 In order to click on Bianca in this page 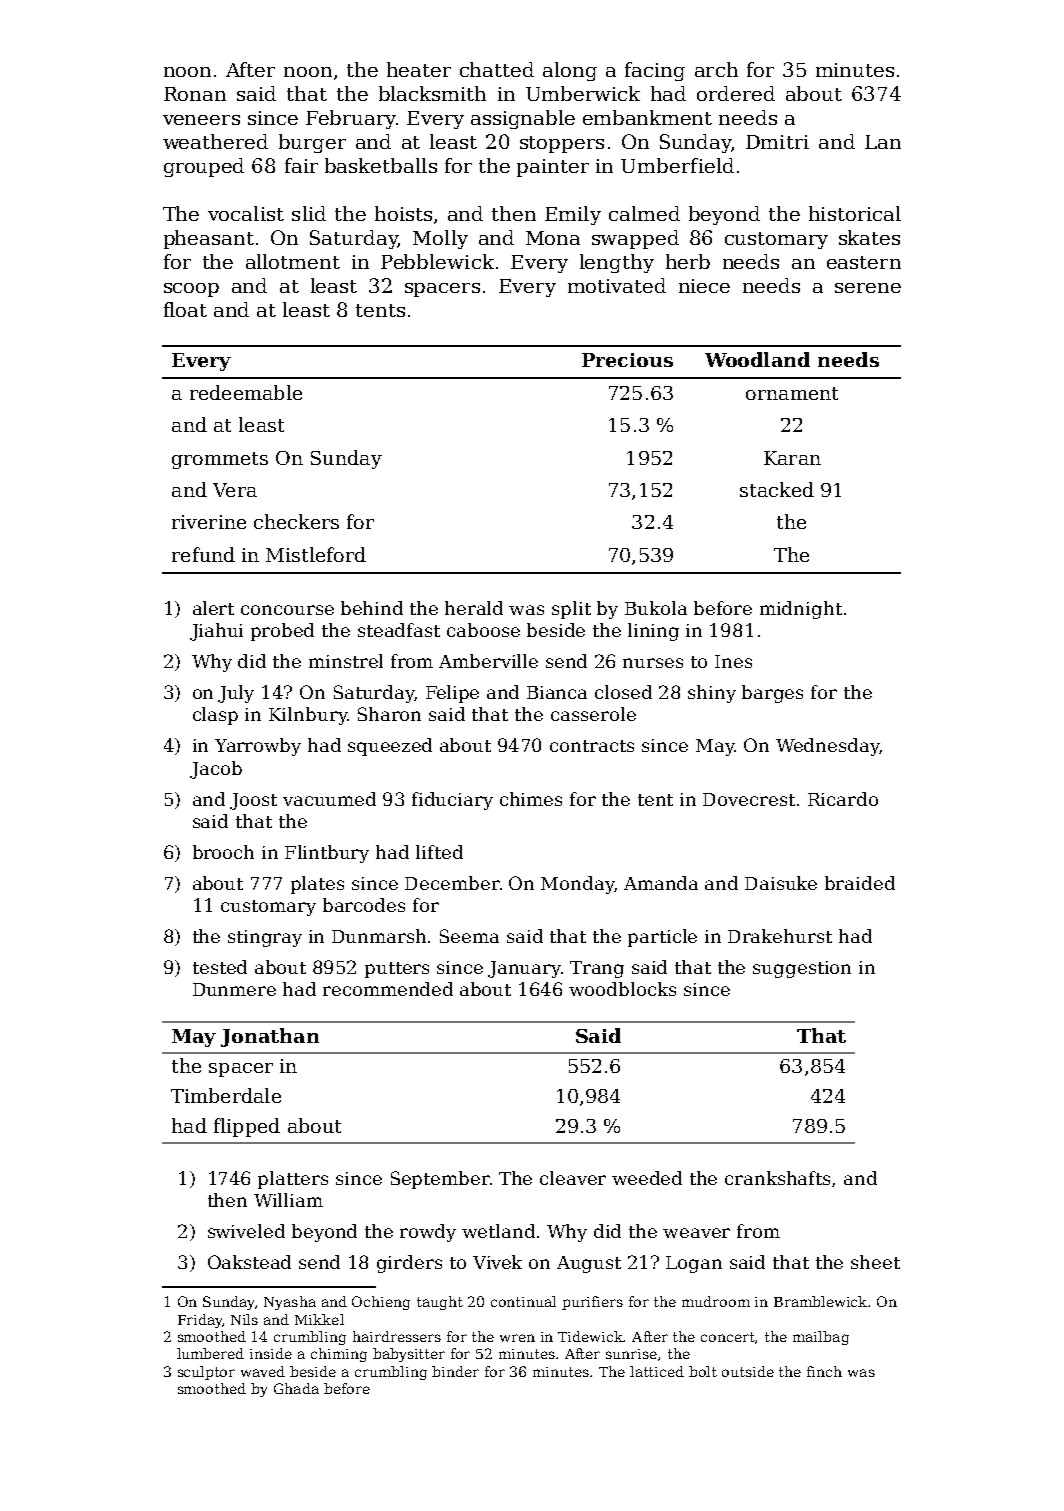, I will do `click(557, 692)`.
